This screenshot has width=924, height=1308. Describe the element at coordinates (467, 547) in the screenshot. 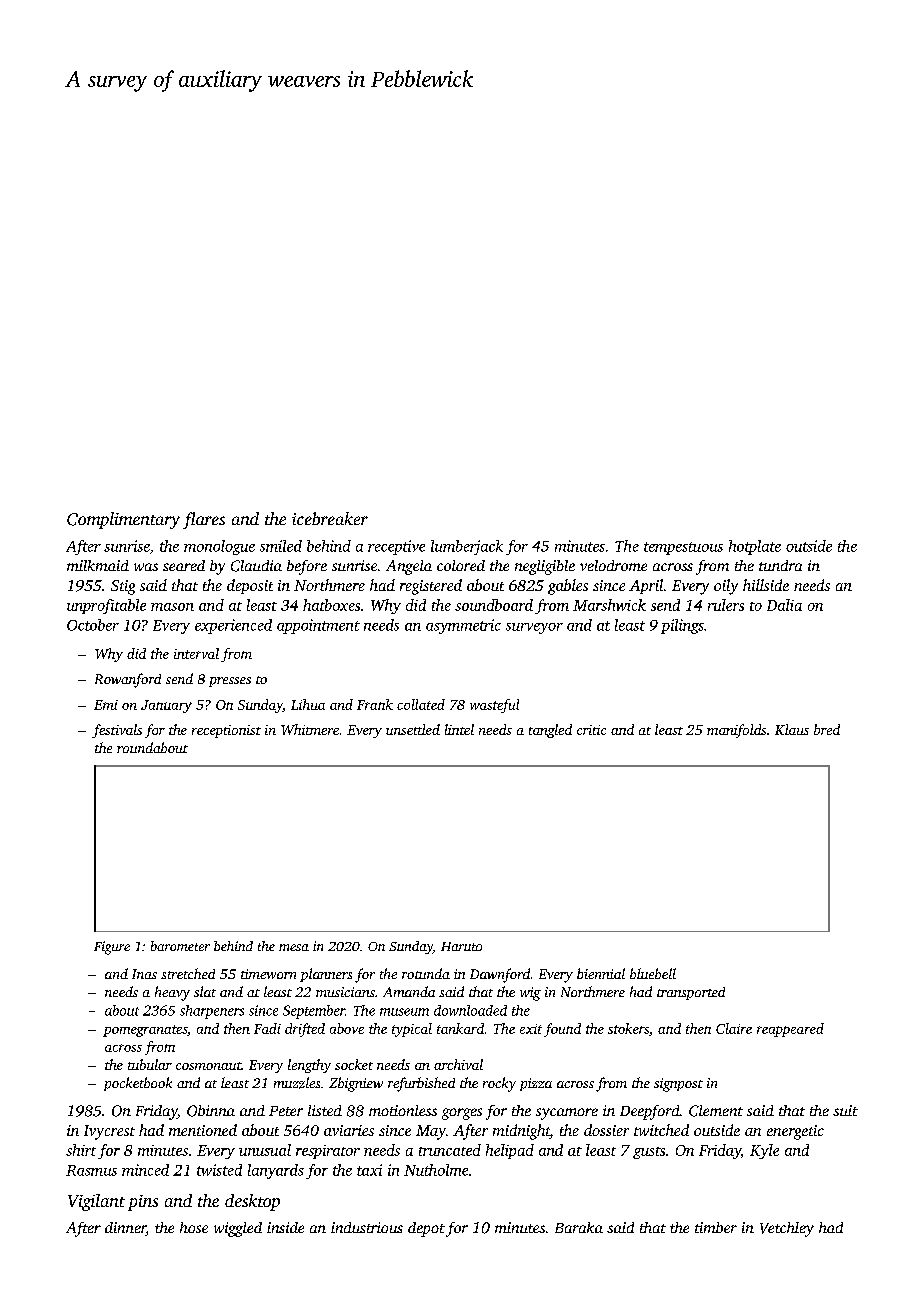

I see `lumberjack` at that location.
